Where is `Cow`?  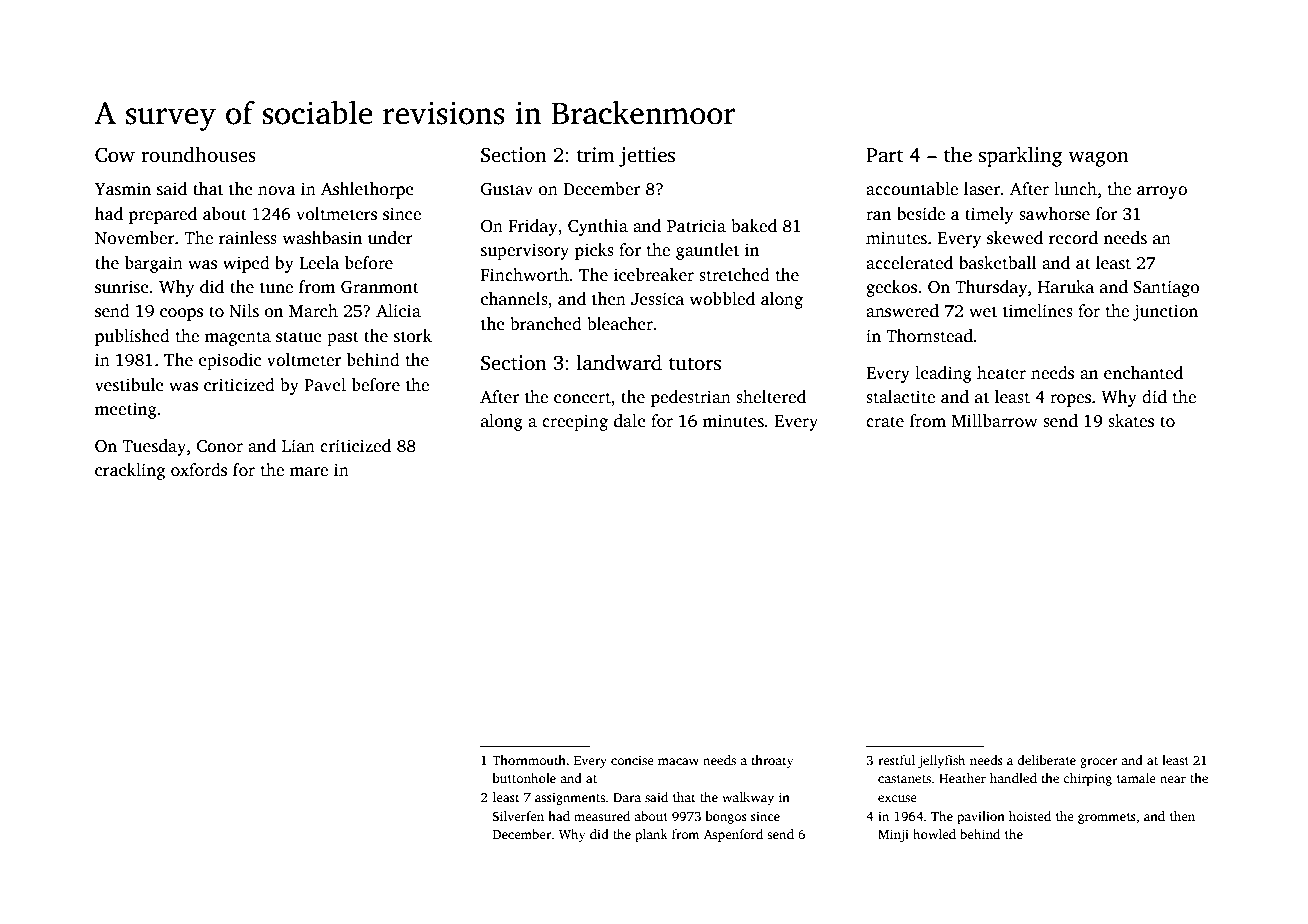
Cow is located at coordinates (115, 155).
